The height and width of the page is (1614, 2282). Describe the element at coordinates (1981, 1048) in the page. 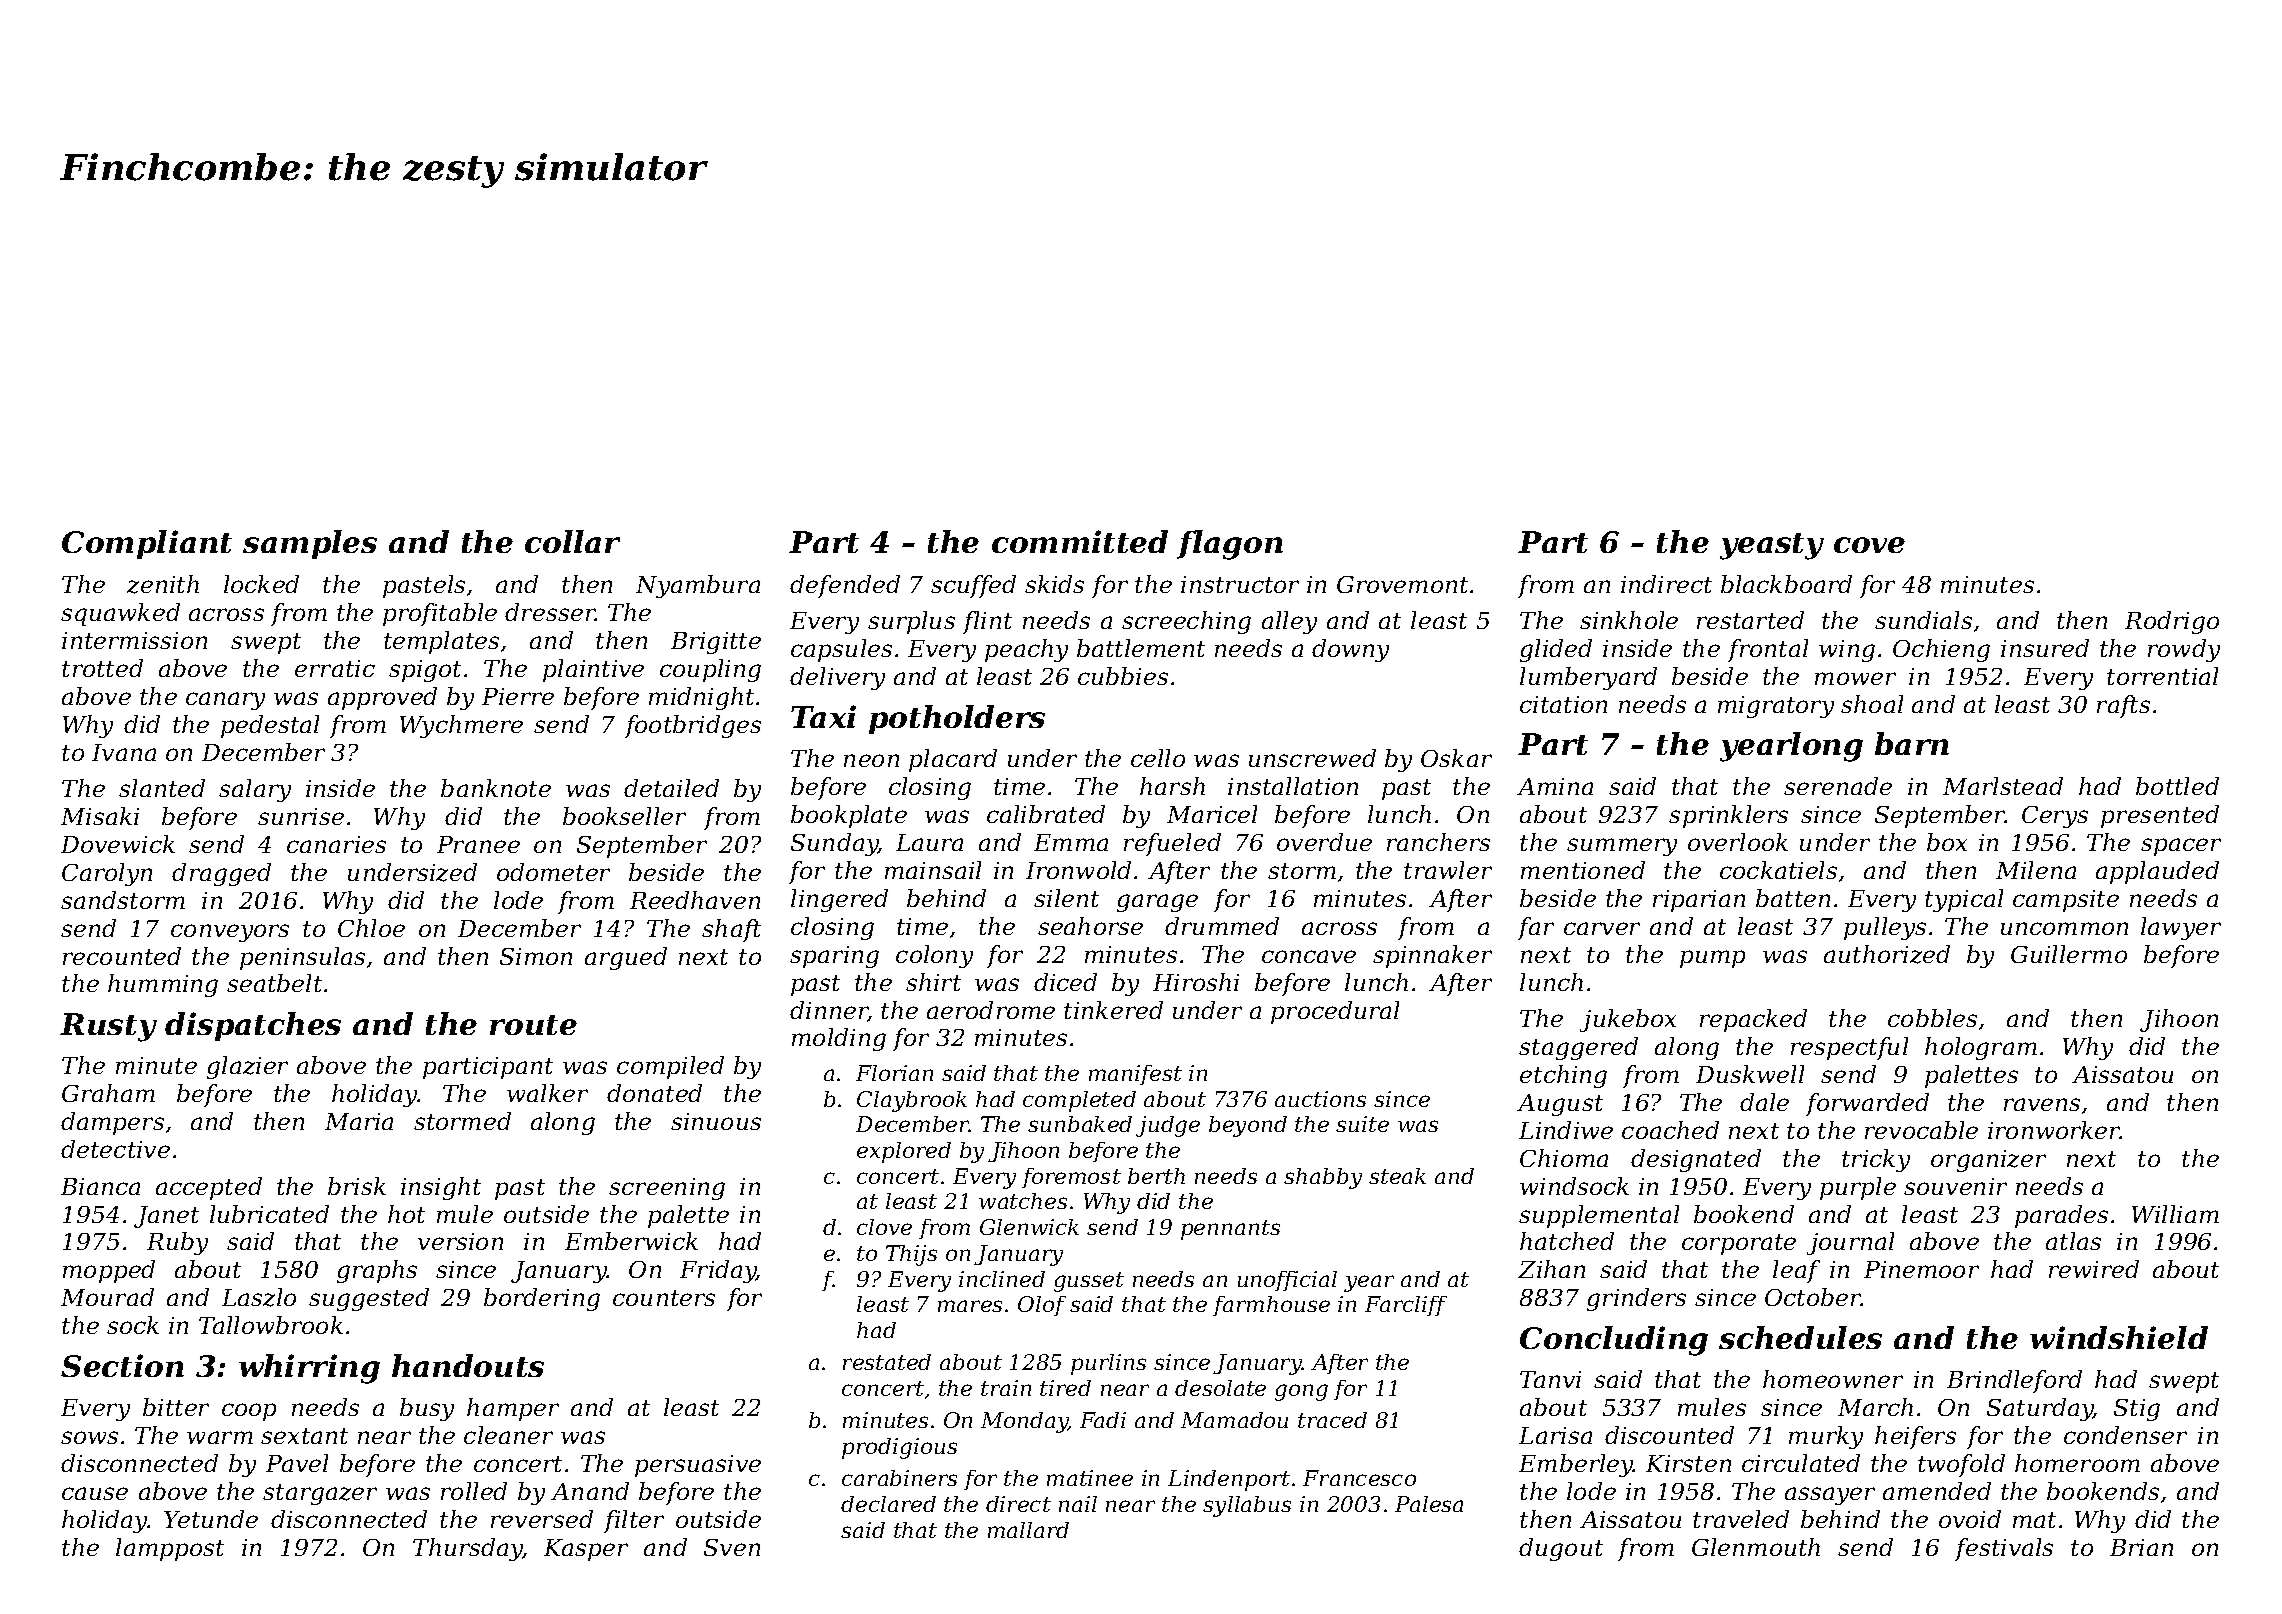

I see `hologram` at that location.
